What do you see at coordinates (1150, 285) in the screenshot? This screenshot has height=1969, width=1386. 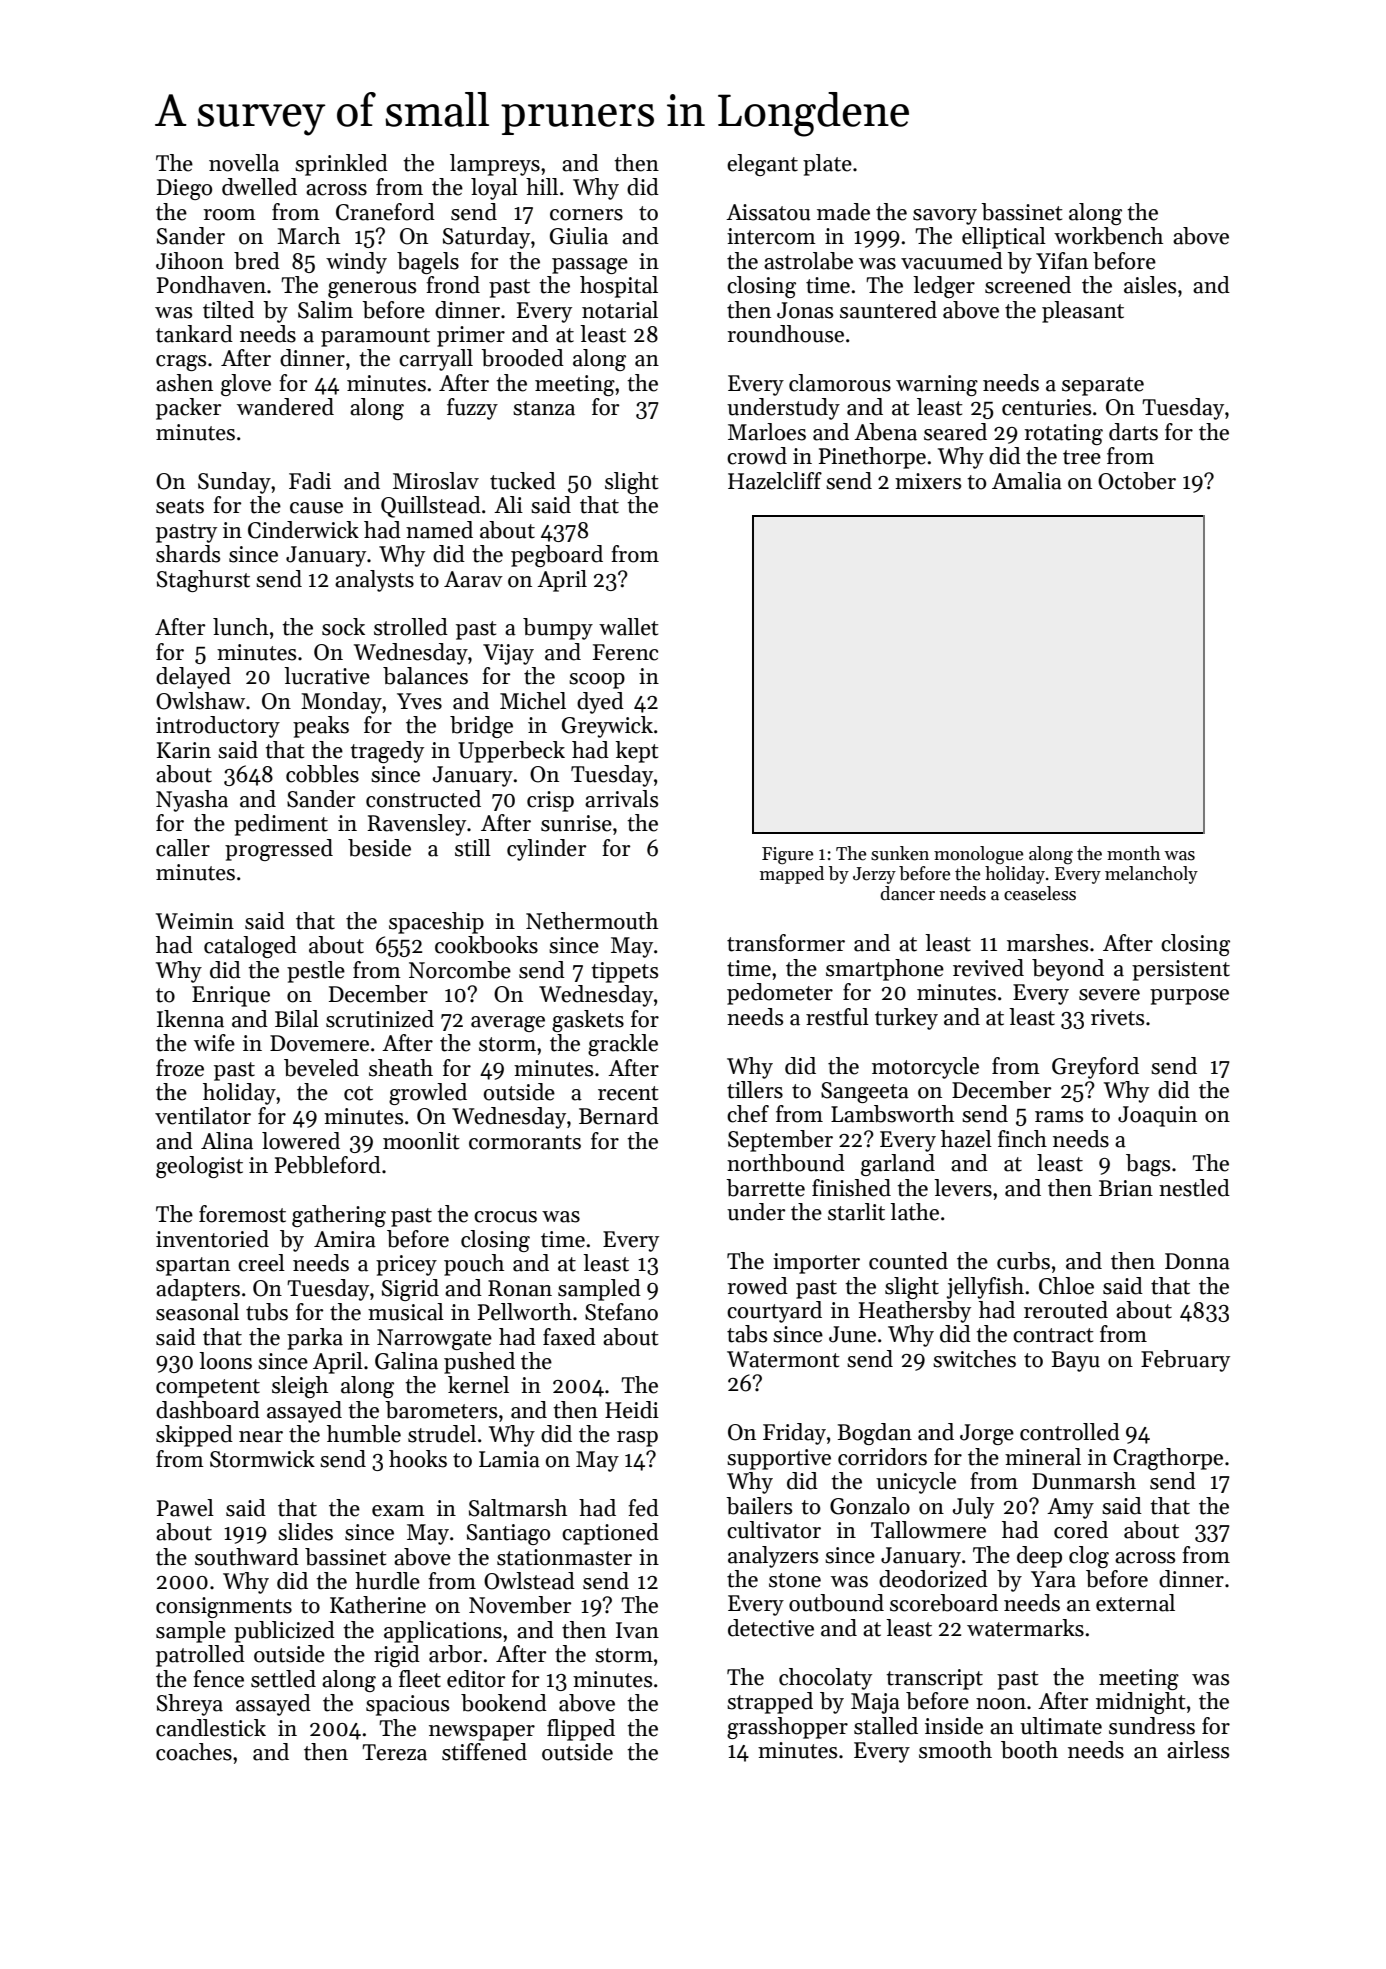 I see `aisles` at bounding box center [1150, 285].
